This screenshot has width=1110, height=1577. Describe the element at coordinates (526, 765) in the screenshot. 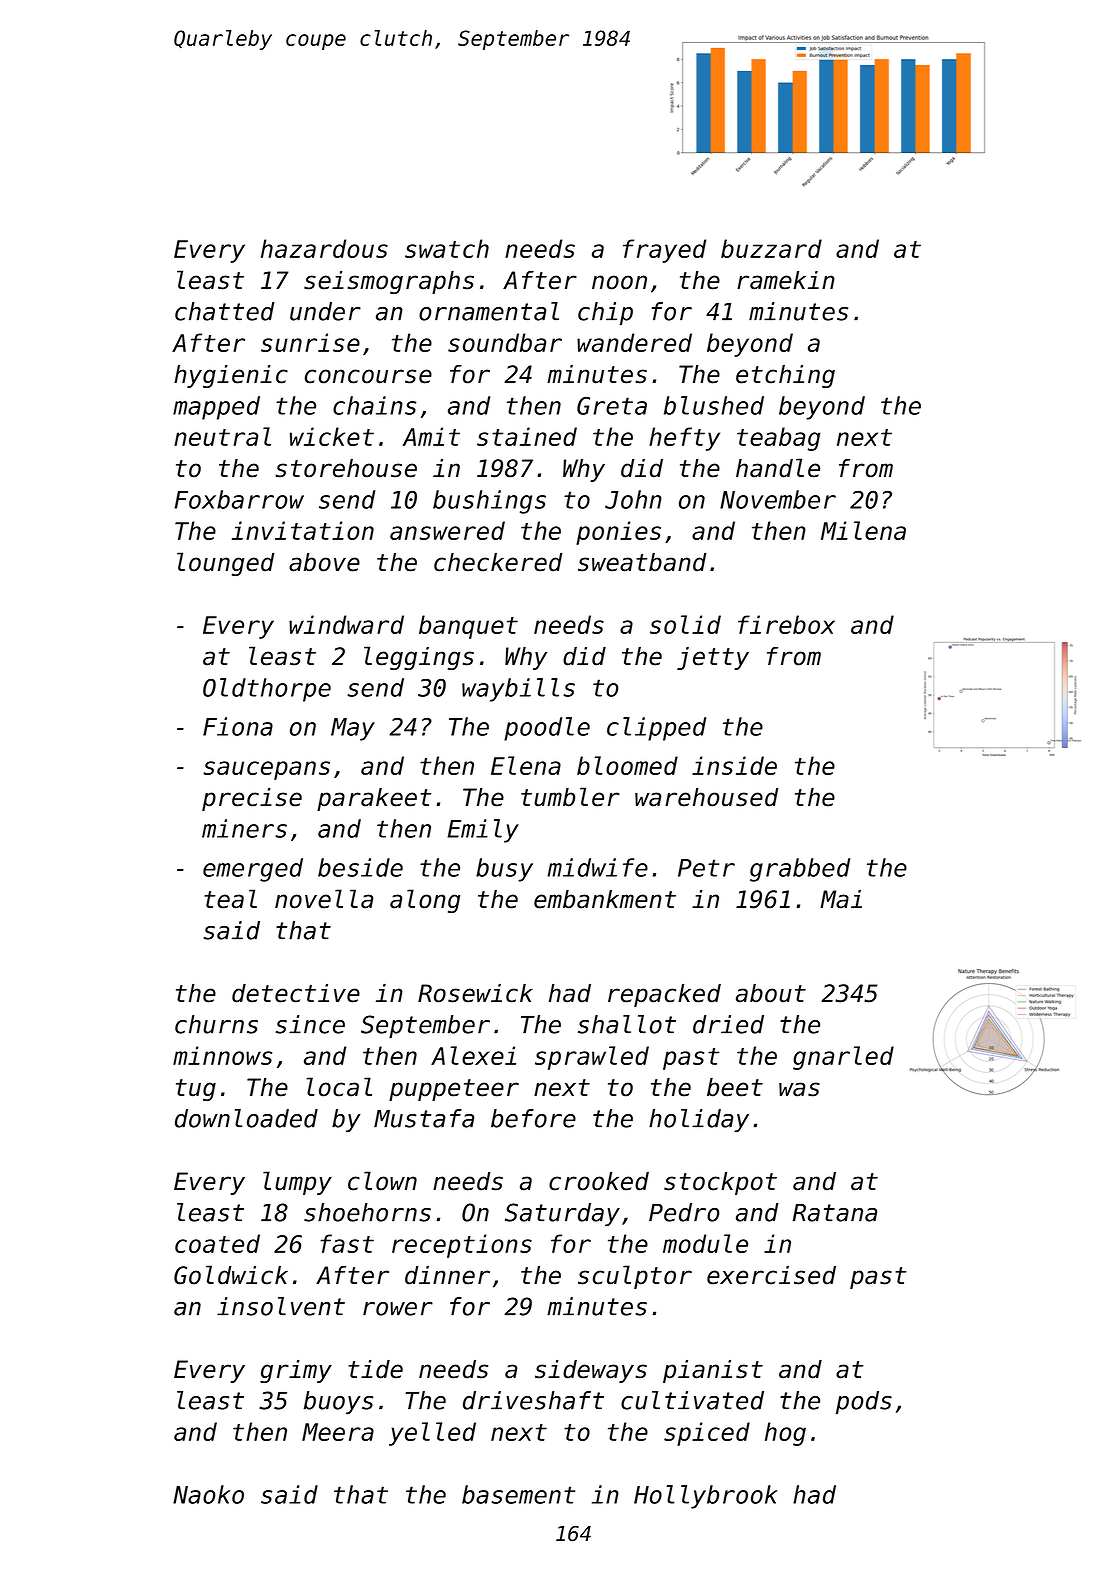

I see `Elena` at that location.
